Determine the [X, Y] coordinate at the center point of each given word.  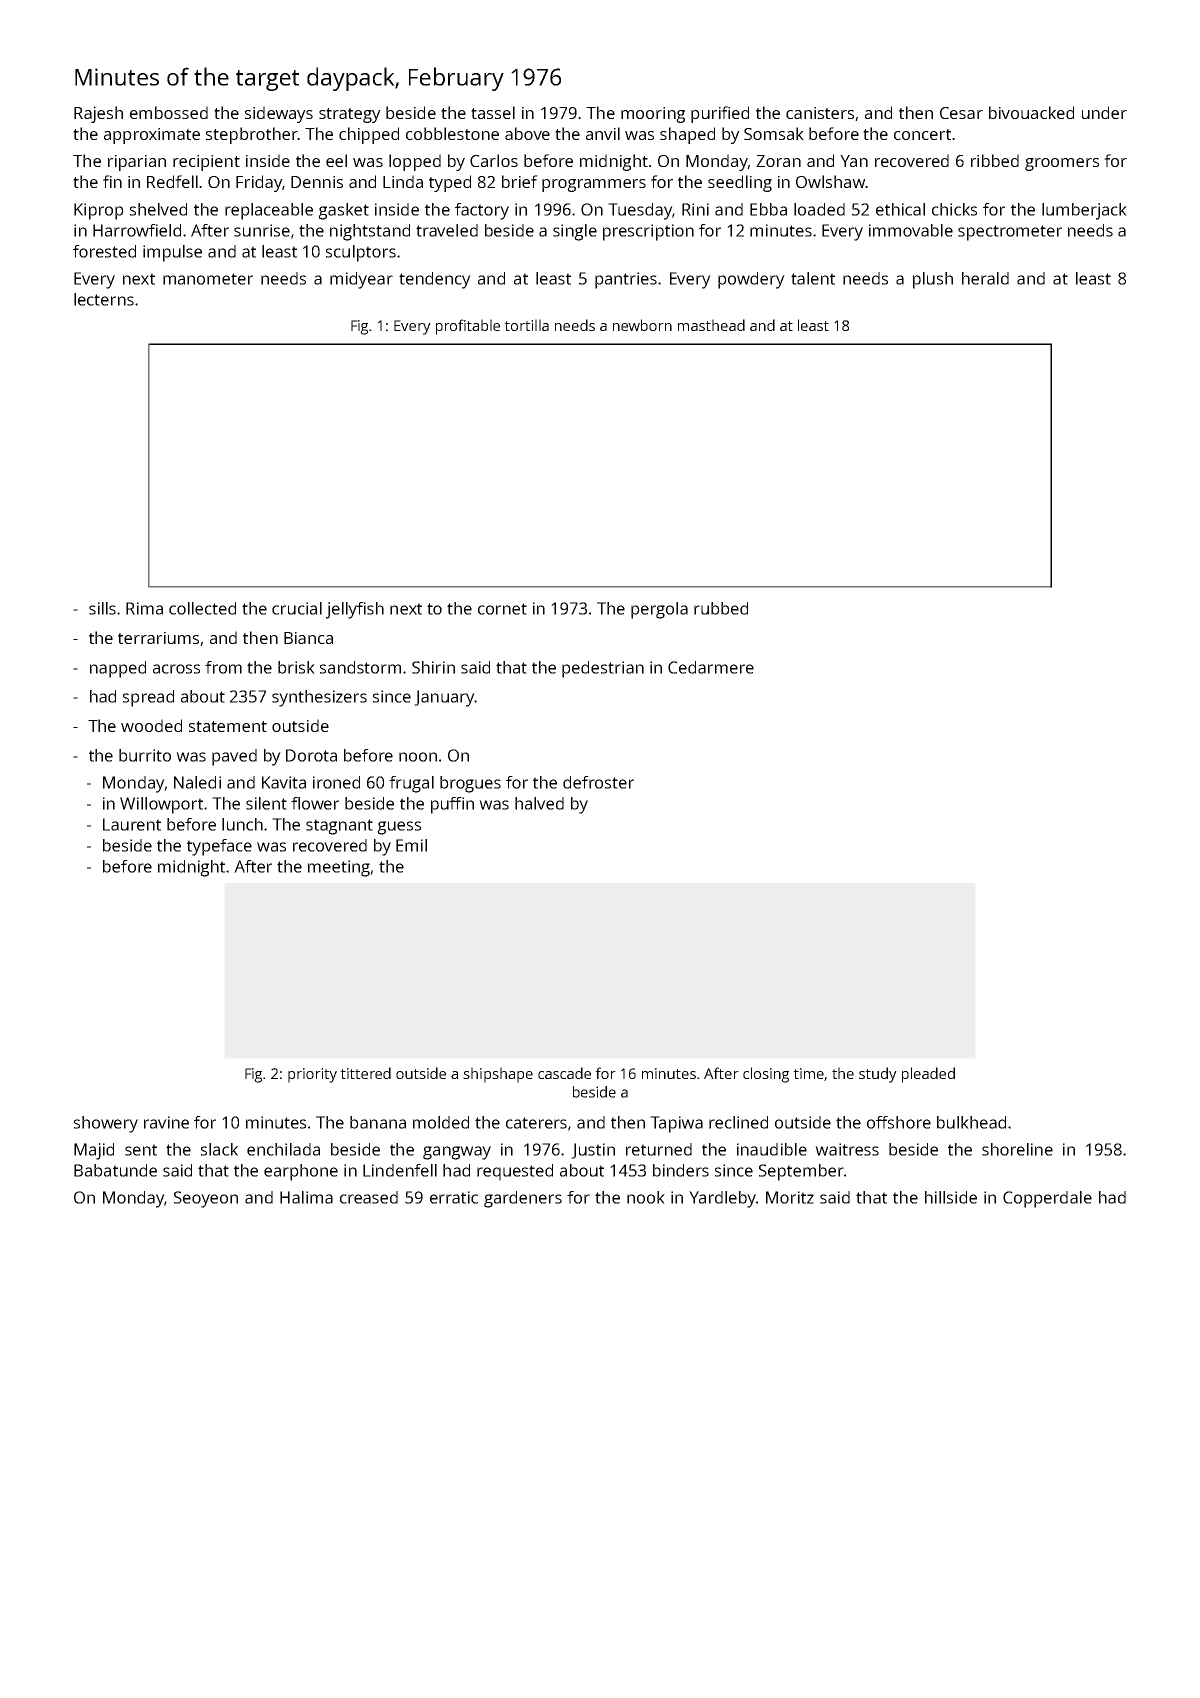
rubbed [721, 608]
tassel [493, 112]
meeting [339, 868]
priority [312, 1075]
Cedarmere [711, 667]
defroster [598, 782]
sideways [279, 114]
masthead [711, 325]
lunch [242, 824]
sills [102, 608]
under [1104, 112]
